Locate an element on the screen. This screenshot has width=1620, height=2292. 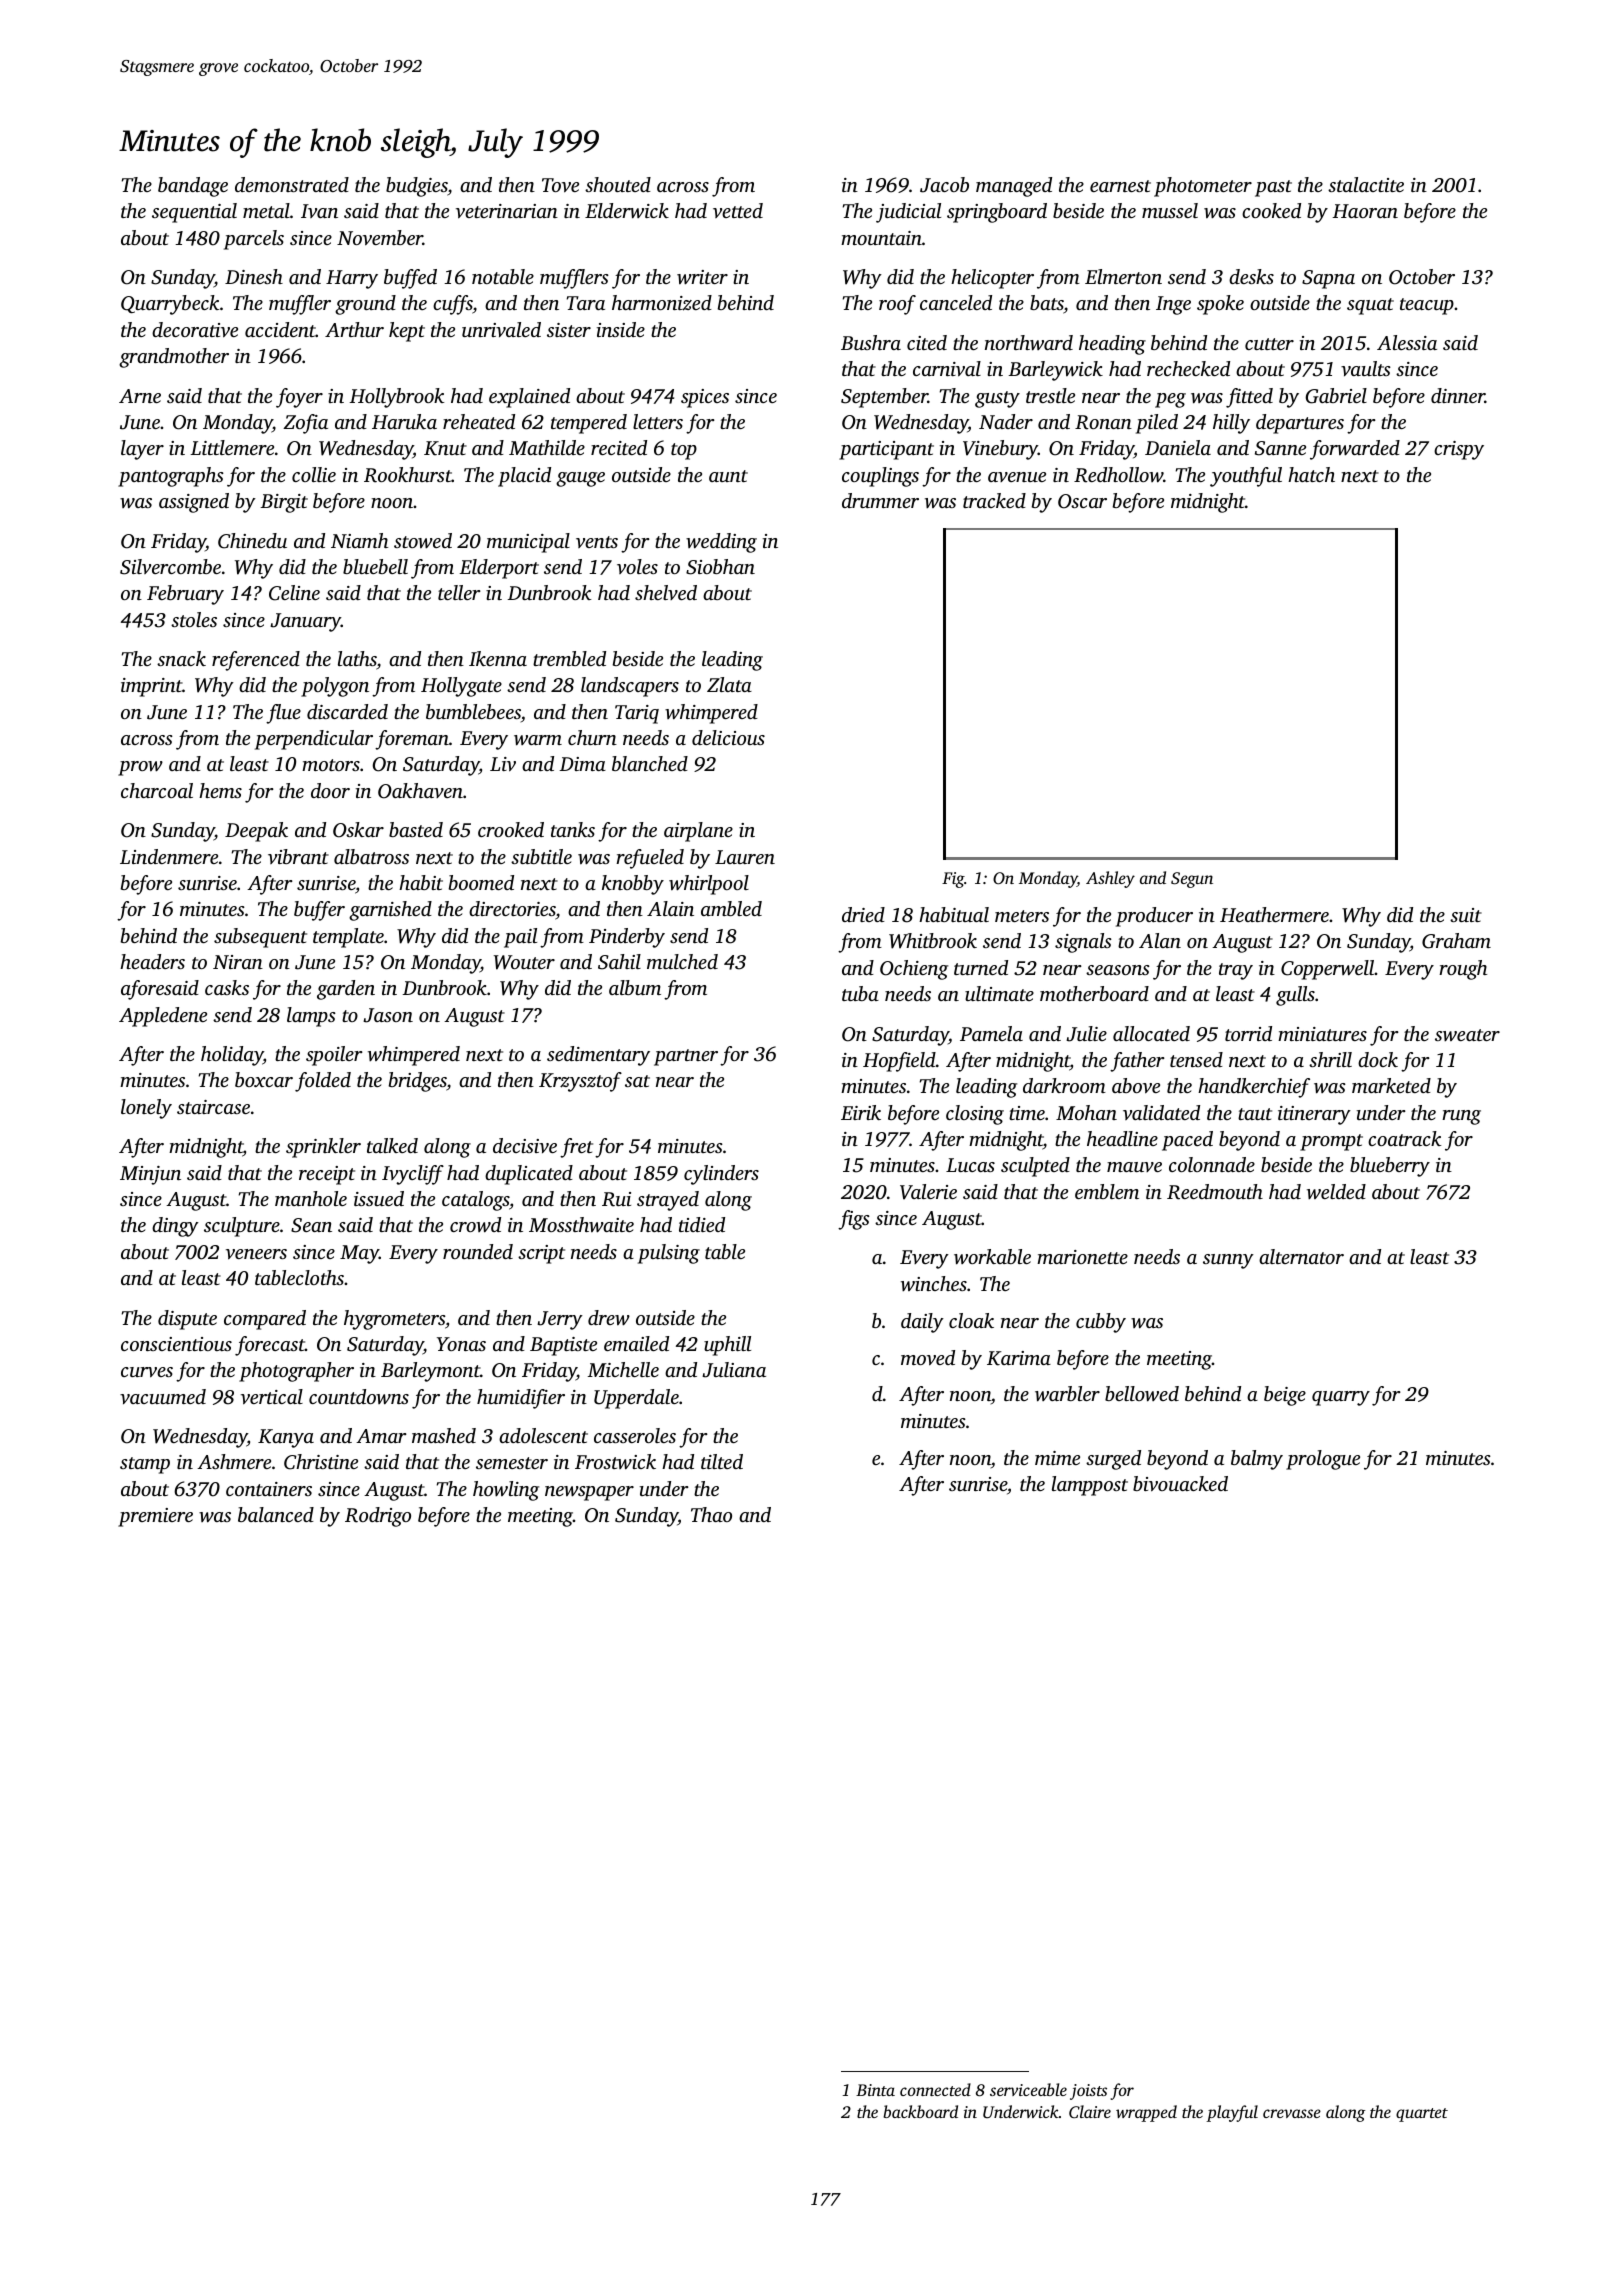
crowd is located at coordinates (475, 1225).
